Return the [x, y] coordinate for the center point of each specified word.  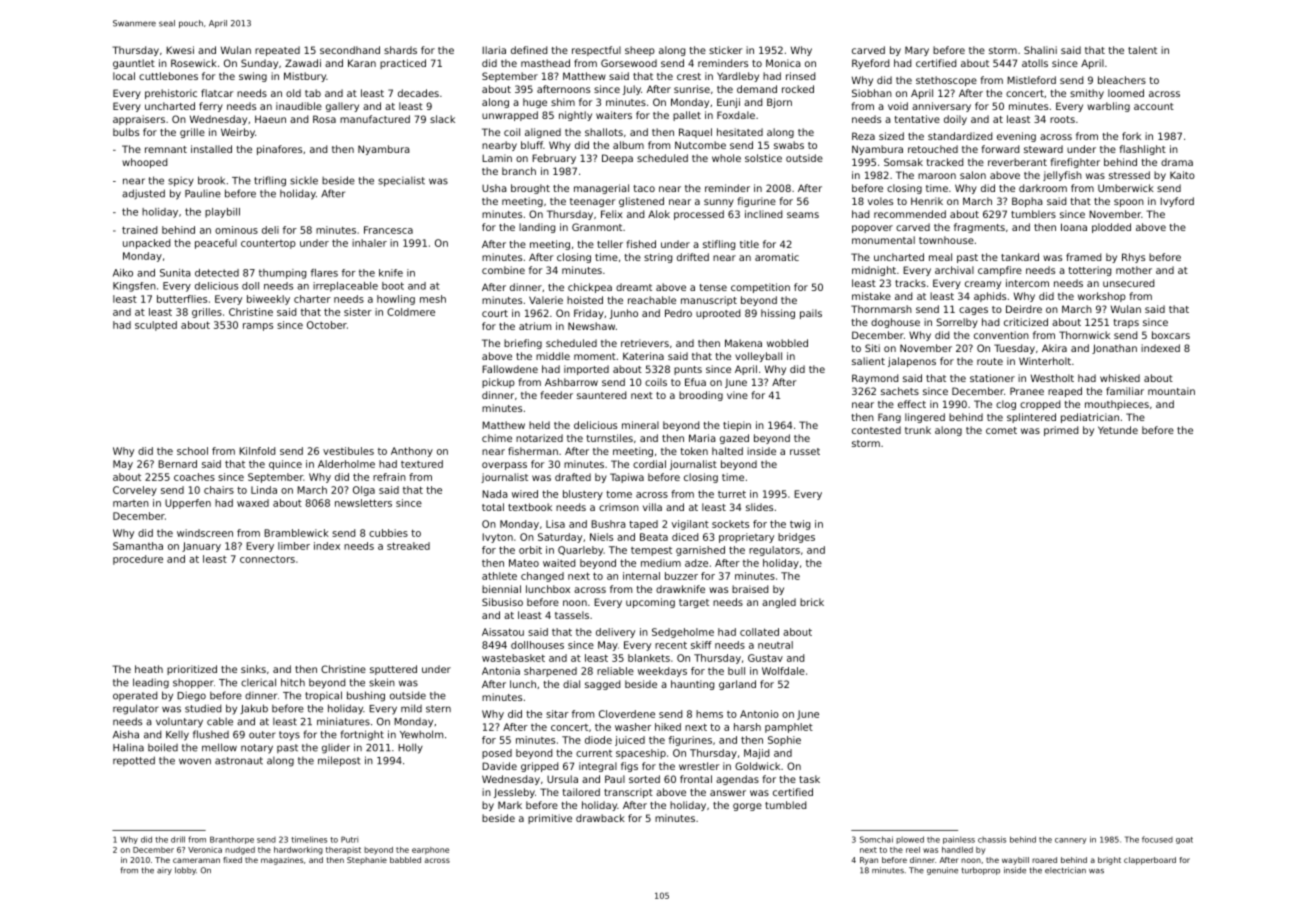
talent [1142, 50]
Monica [783, 63]
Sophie [784, 741]
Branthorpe [232, 840]
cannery [1071, 841]
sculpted [156, 326]
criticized [1026, 322]
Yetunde [1118, 430]
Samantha [138, 546]
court [495, 313]
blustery [583, 495]
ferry [211, 107]
